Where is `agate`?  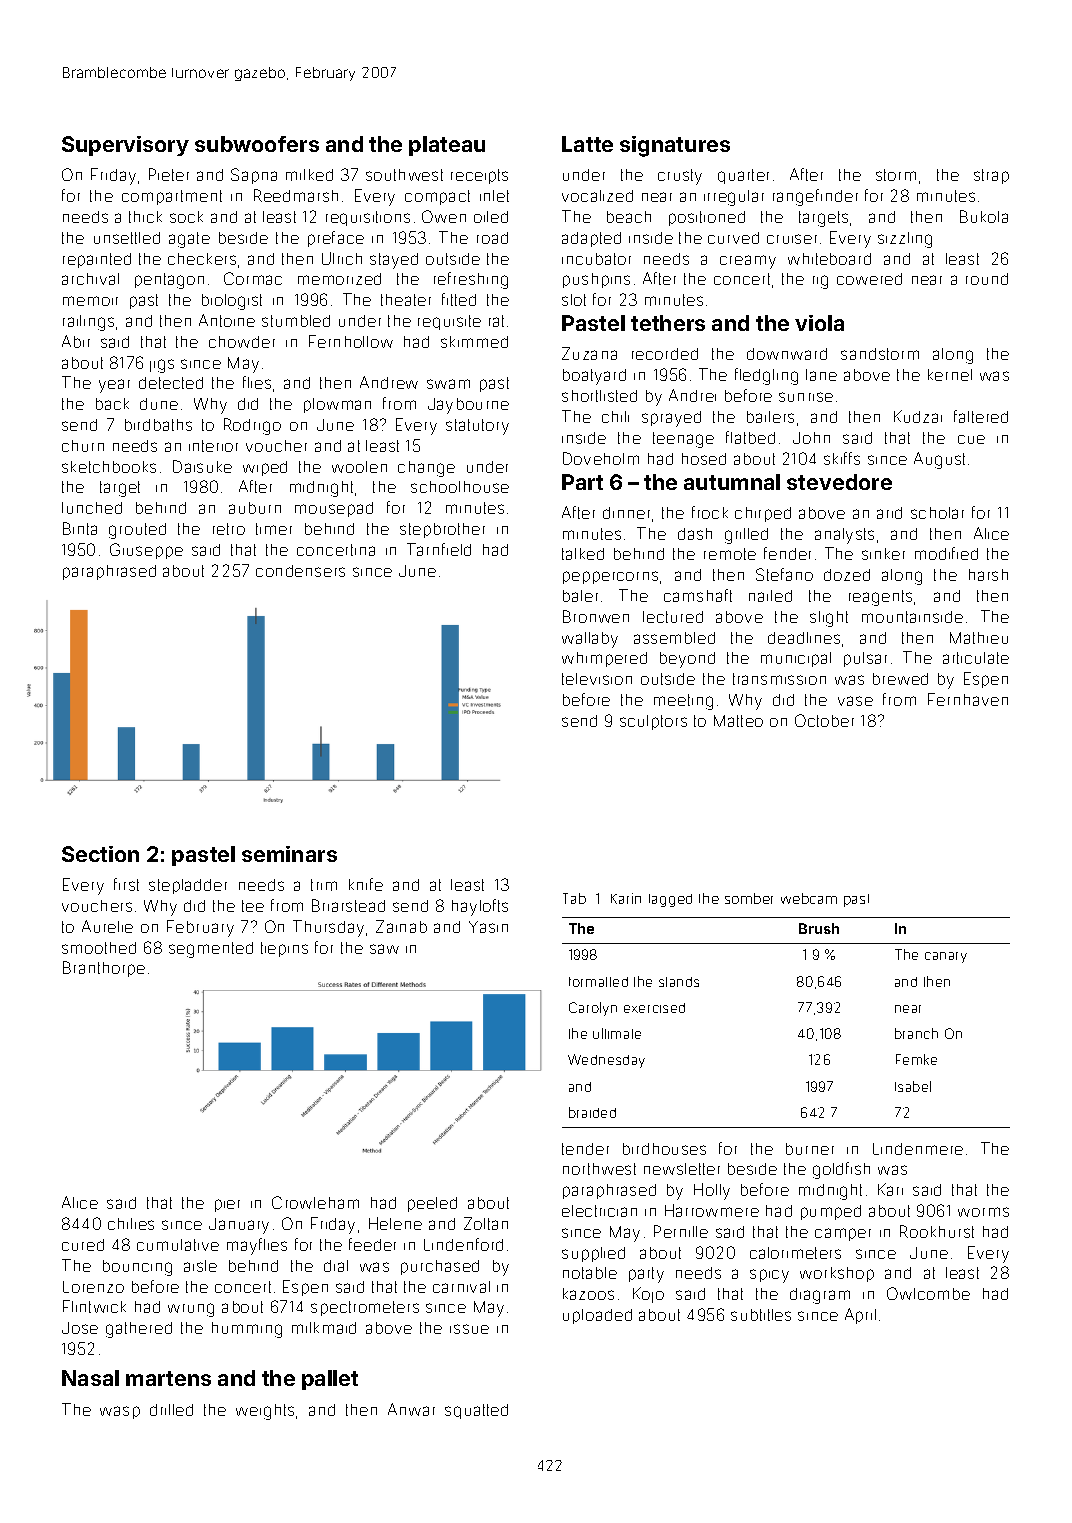
agate is located at coordinates (189, 240).
